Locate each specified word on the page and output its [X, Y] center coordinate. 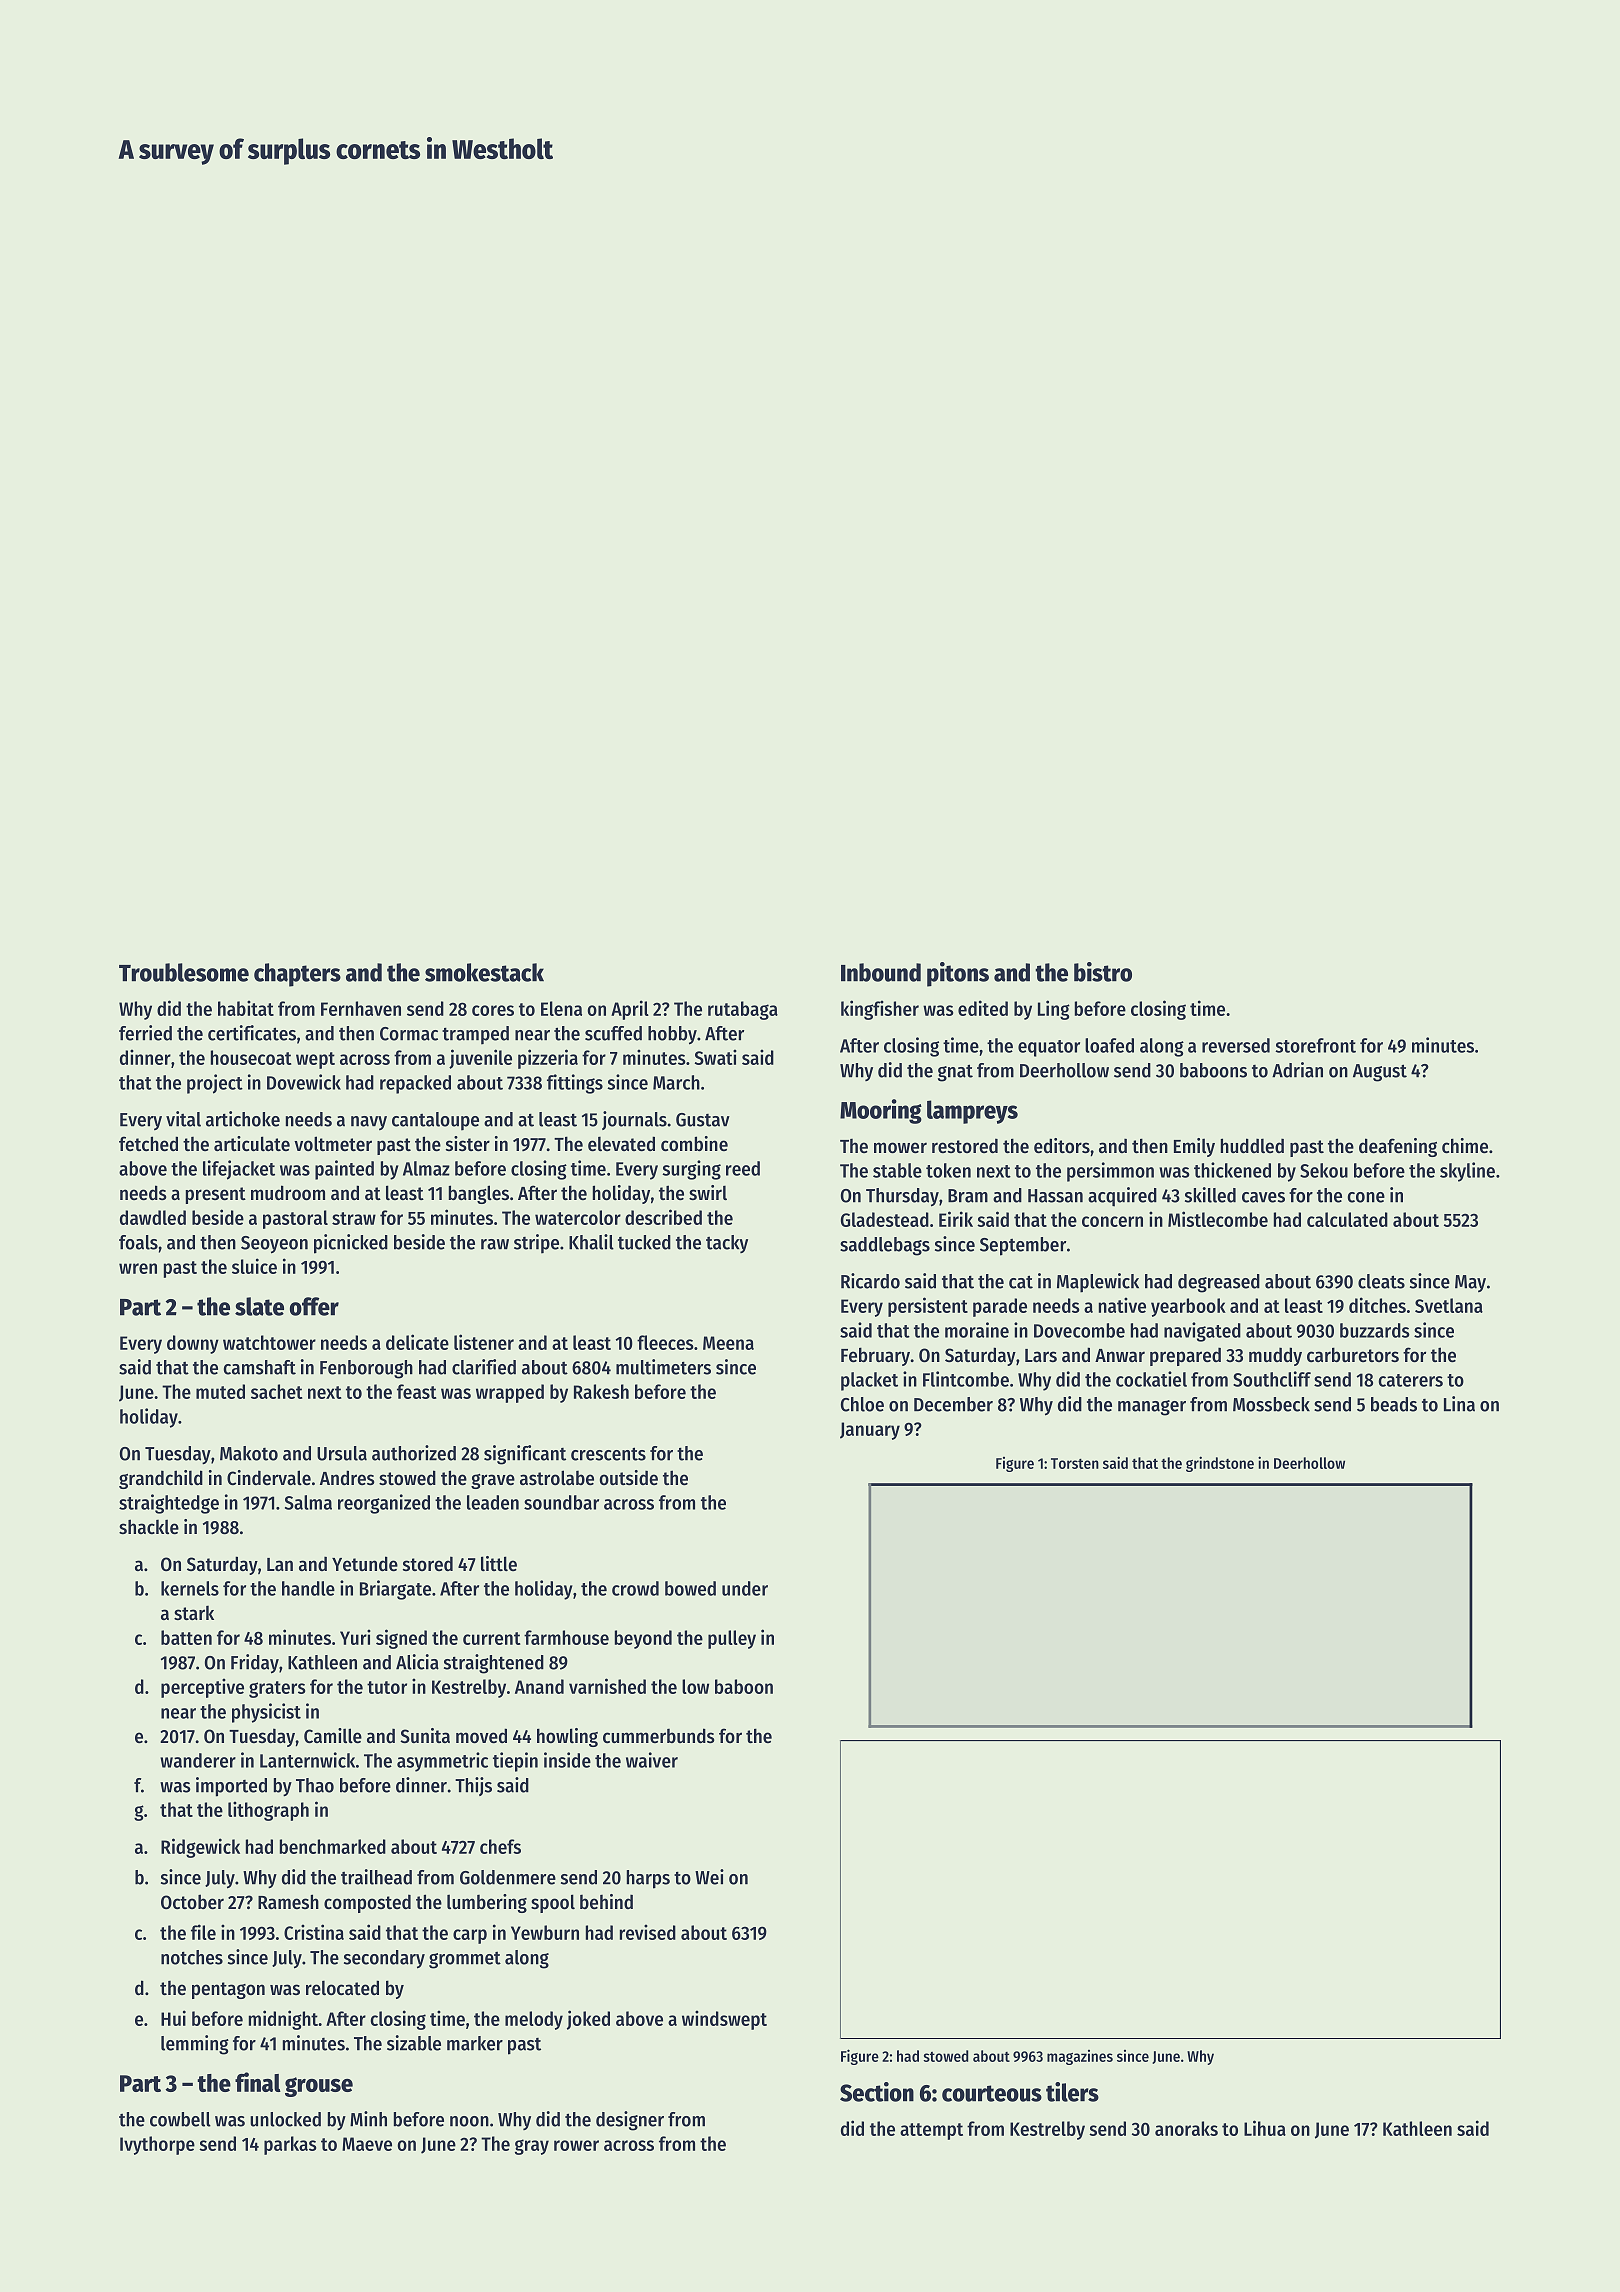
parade [1000, 1307]
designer [630, 2121]
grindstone [1220, 1464]
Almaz [426, 1168]
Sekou [1324, 1170]
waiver [652, 1760]
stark [194, 1612]
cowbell [180, 2119]
